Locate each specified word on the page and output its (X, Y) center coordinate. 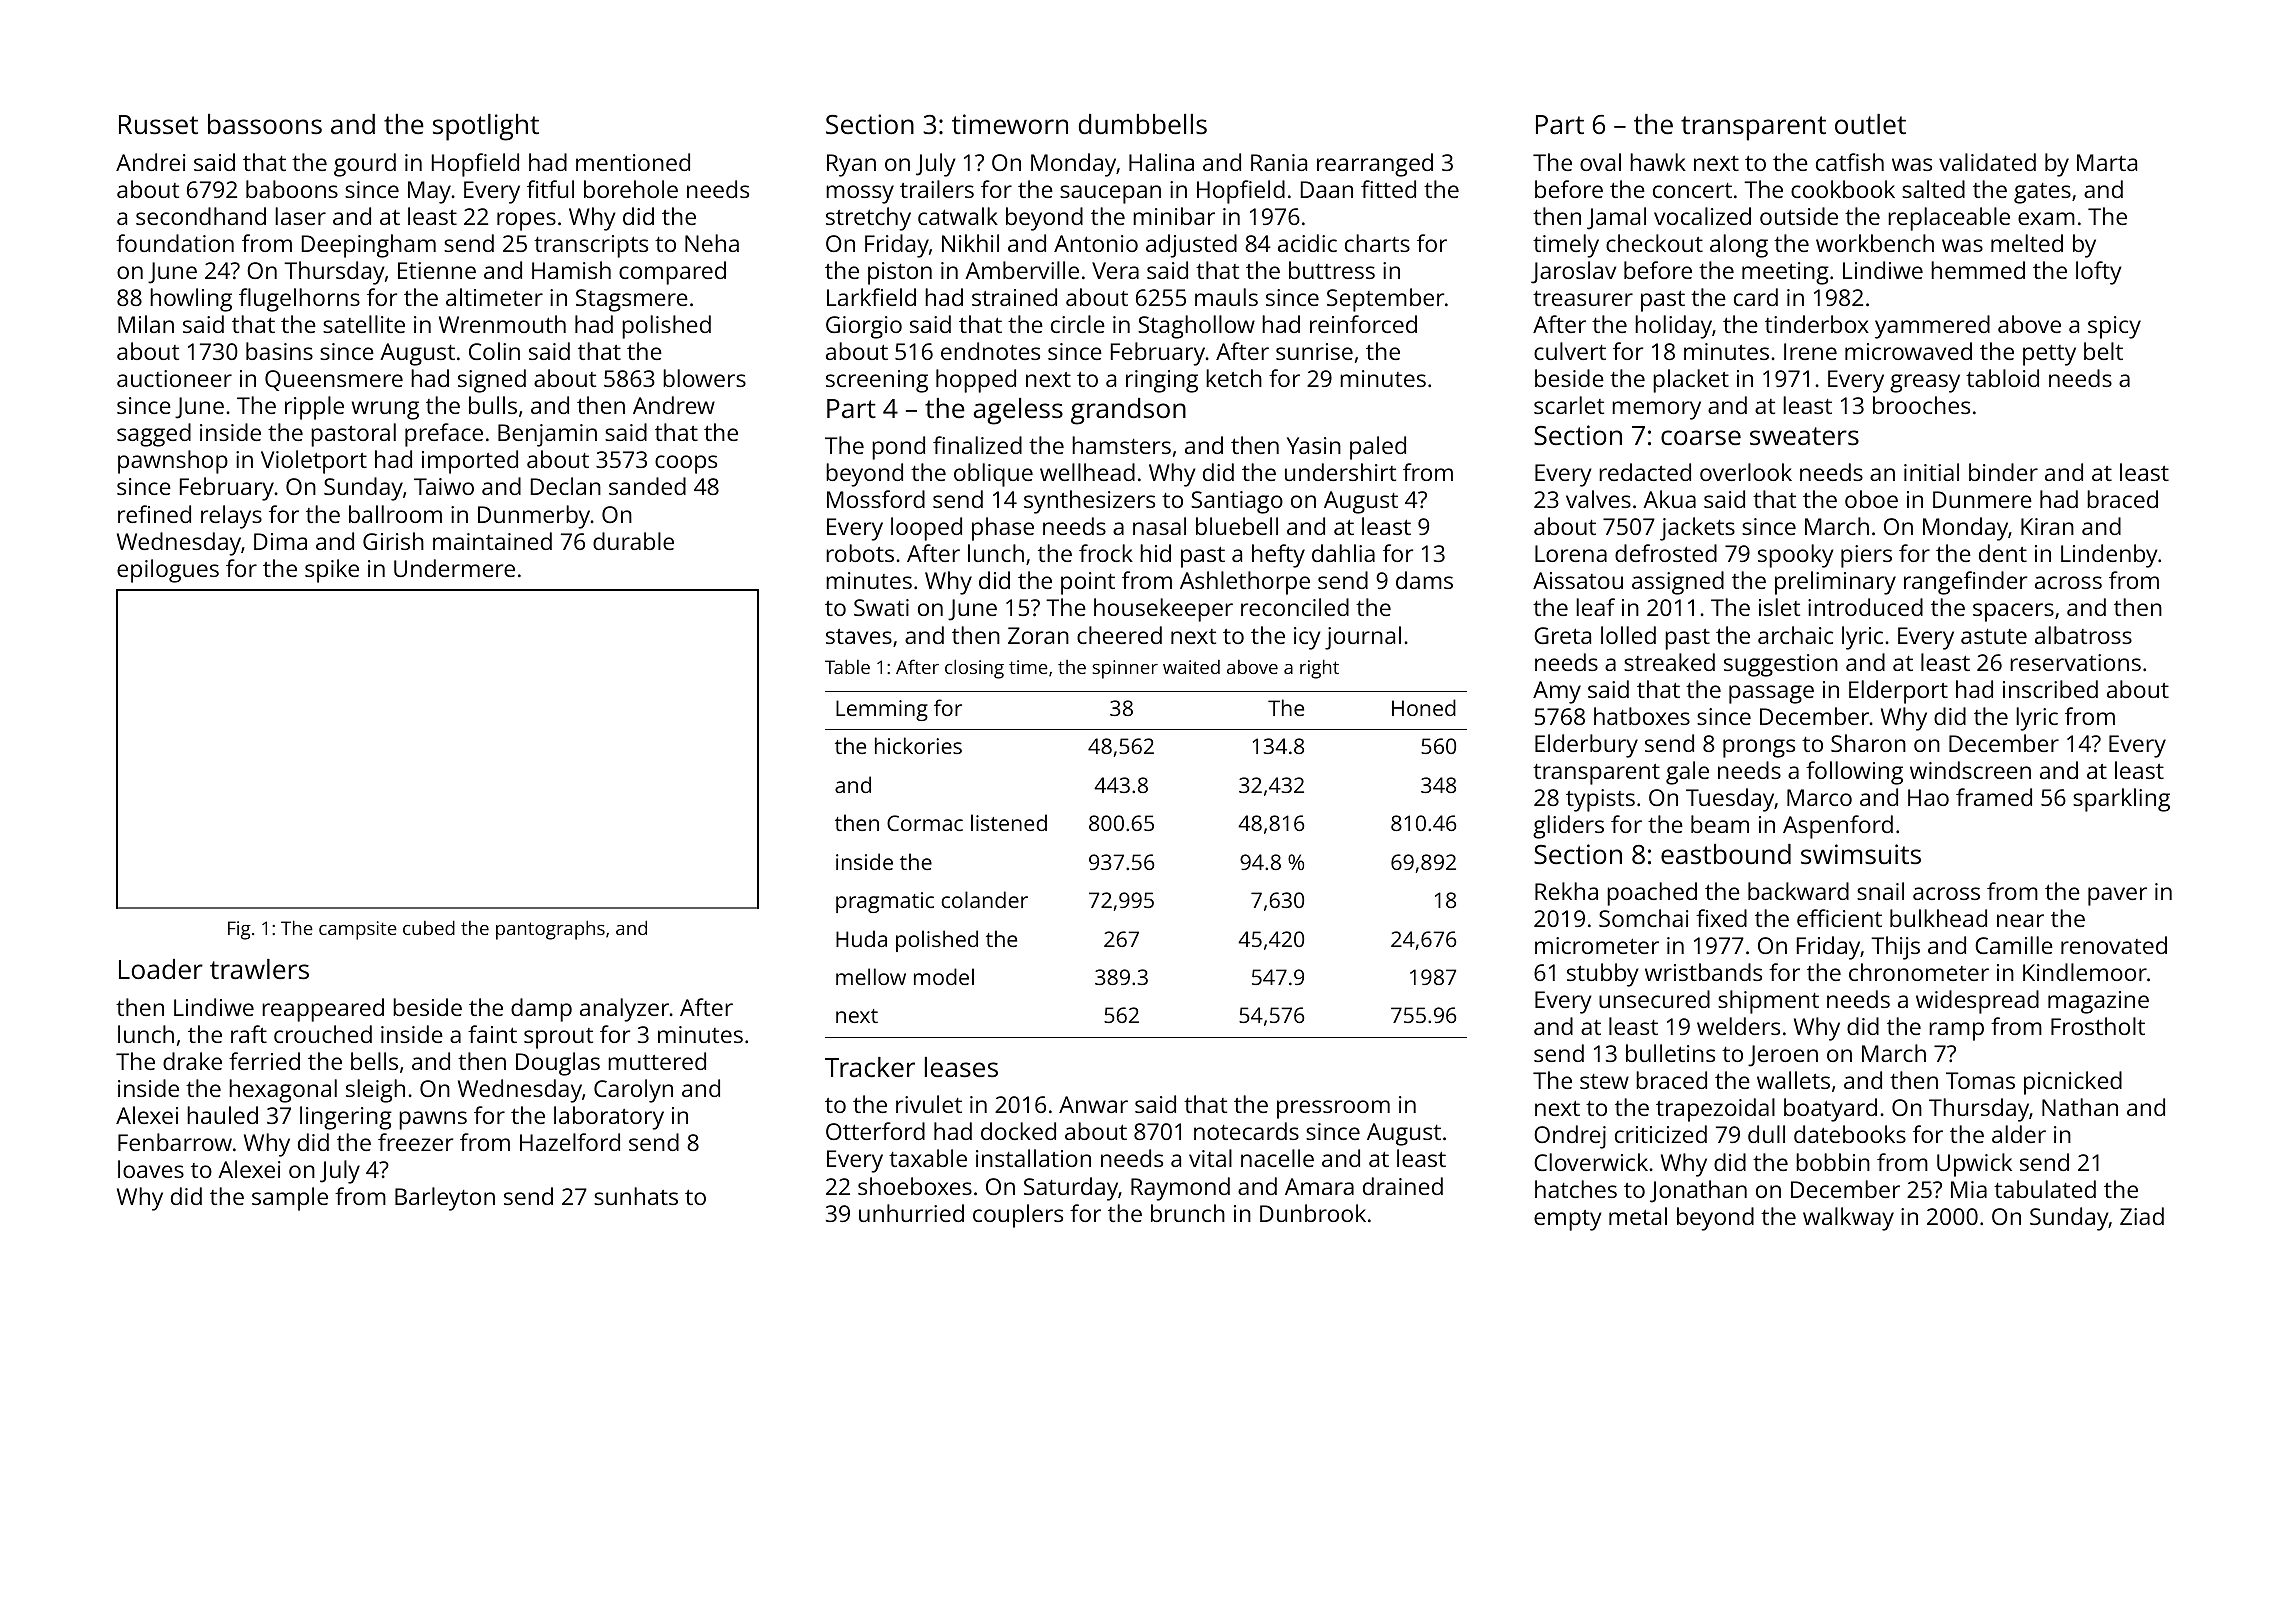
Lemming (882, 710)
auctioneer (174, 378)
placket (1691, 381)
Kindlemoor (2085, 972)
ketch (1234, 378)
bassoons (265, 124)
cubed (429, 927)
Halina (1161, 162)
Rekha (1566, 891)
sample (290, 1199)
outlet (1870, 124)
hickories (918, 745)
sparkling (2121, 800)
